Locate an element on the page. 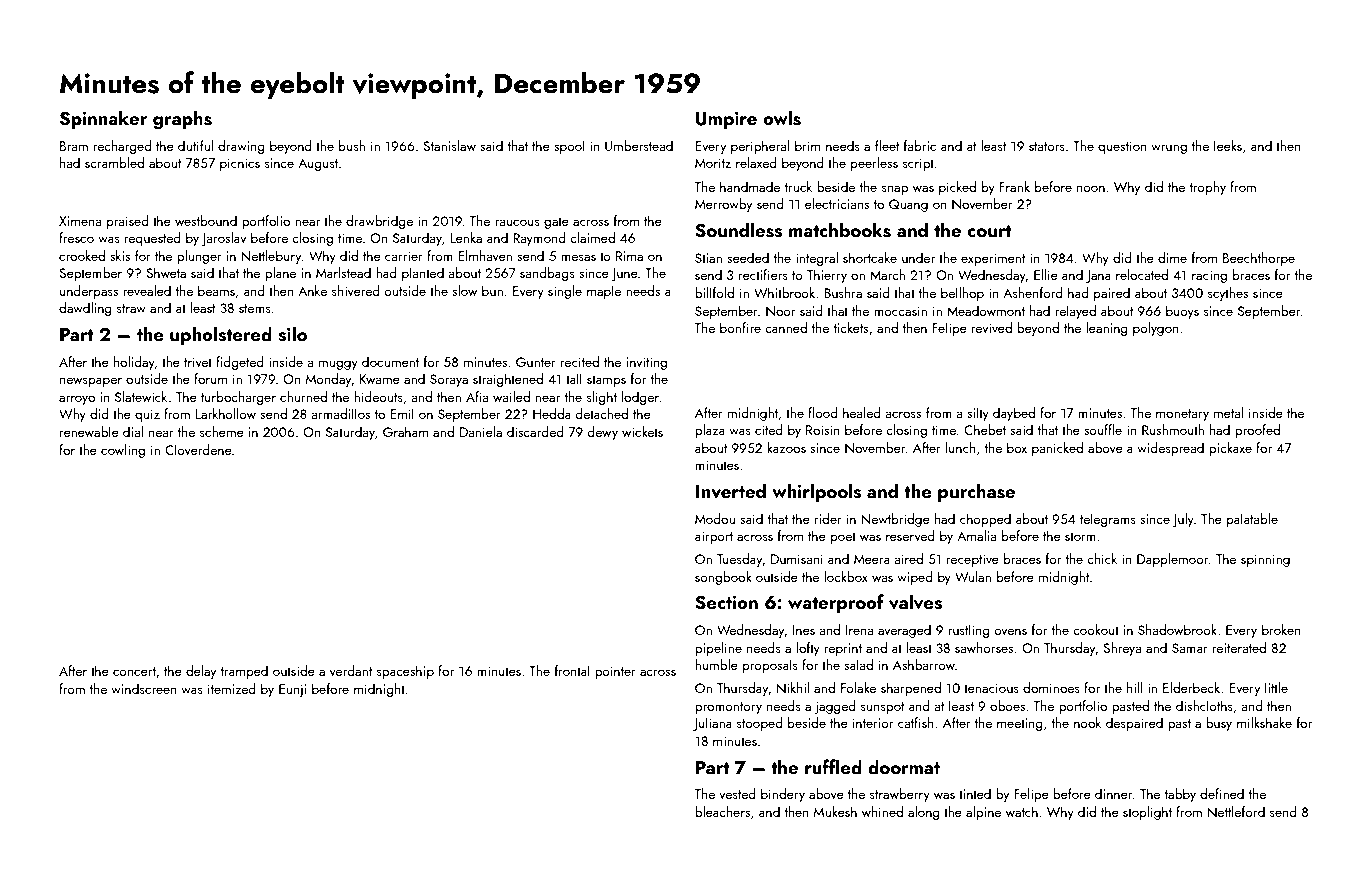  court is located at coordinates (989, 231).
